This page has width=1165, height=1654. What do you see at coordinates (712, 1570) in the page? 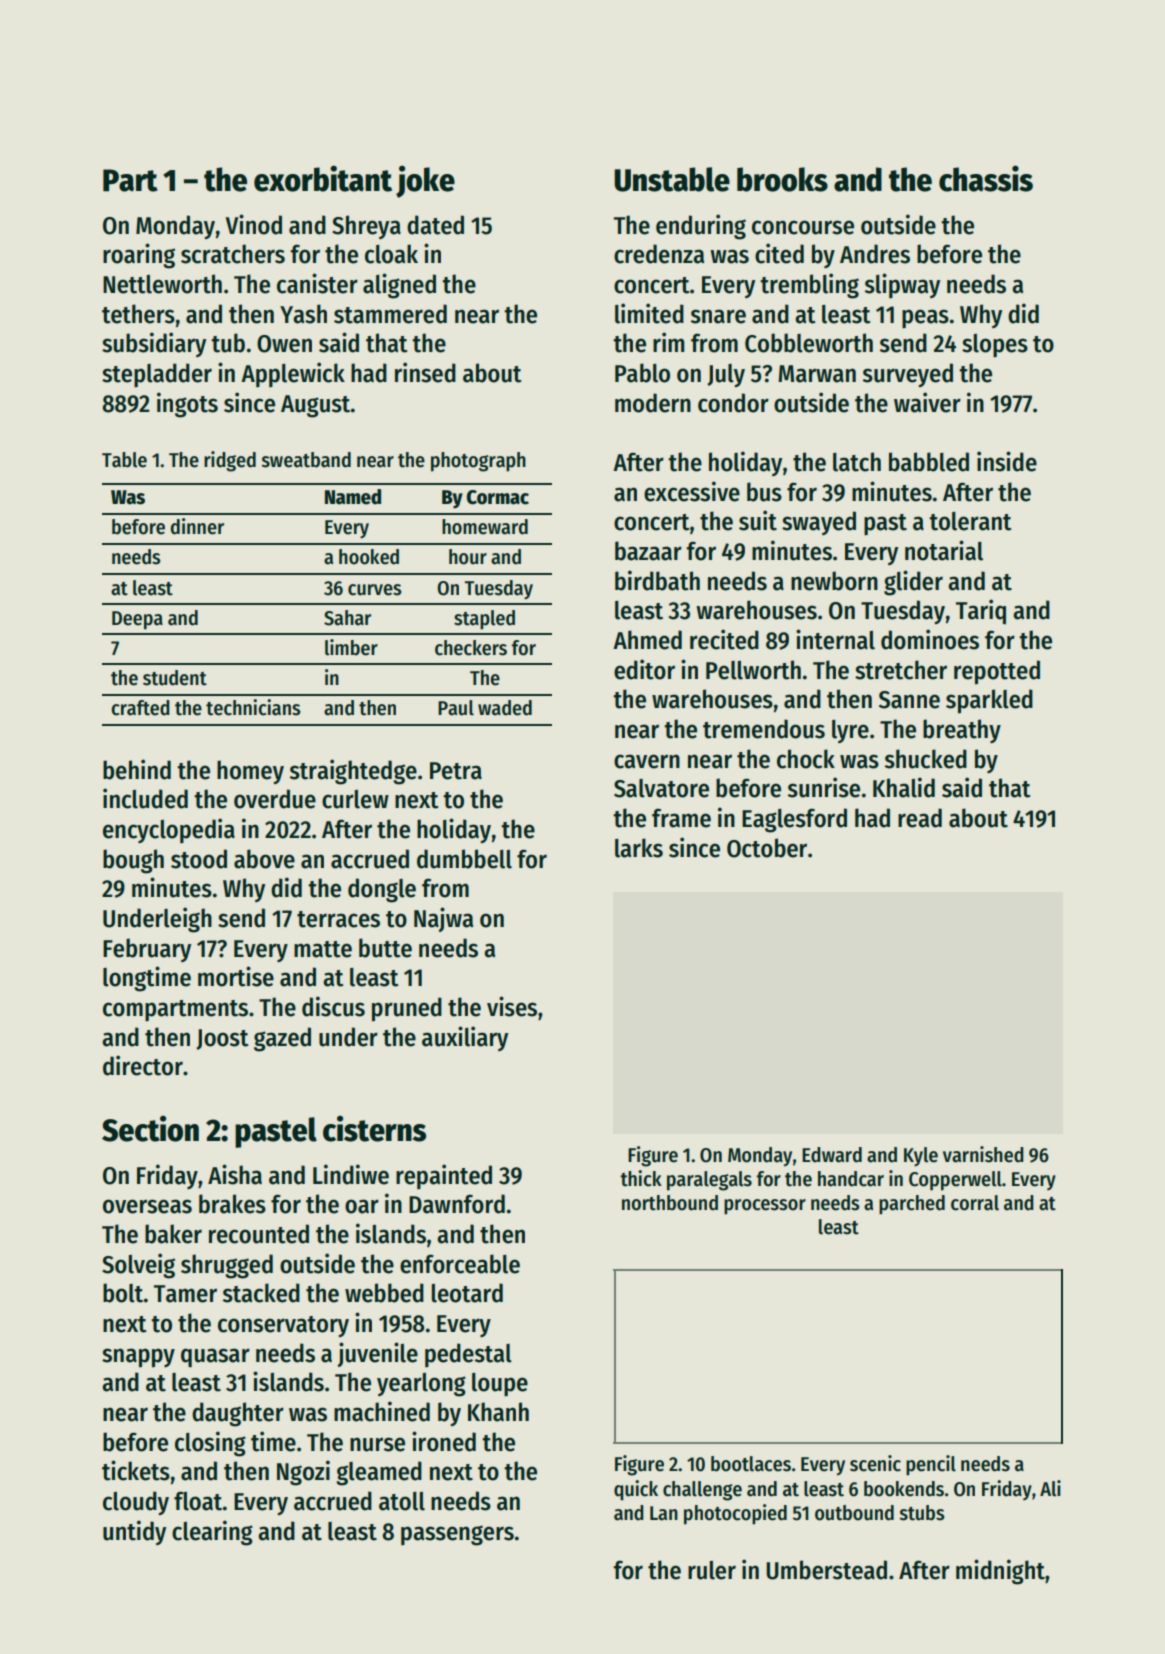
I see `ruler` at bounding box center [712, 1570].
